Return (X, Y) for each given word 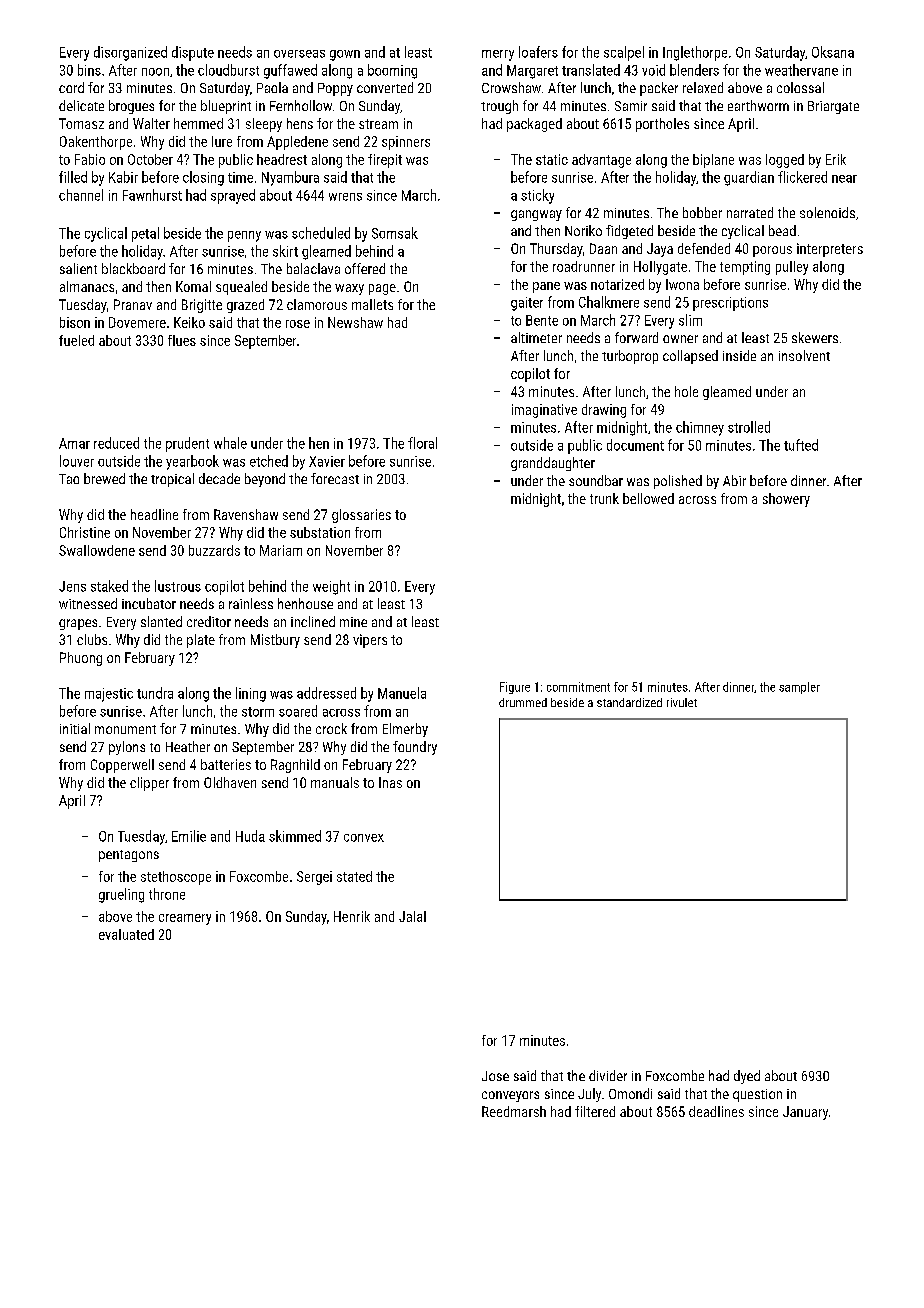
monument (125, 729)
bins (89, 70)
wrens (345, 197)
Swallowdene (97, 550)
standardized (629, 702)
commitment (578, 687)
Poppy (335, 89)
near (844, 179)
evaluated (126, 934)
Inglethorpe (695, 53)
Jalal (412, 916)
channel (81, 195)
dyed (747, 1077)
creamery (185, 919)
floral (422, 443)
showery (786, 500)
